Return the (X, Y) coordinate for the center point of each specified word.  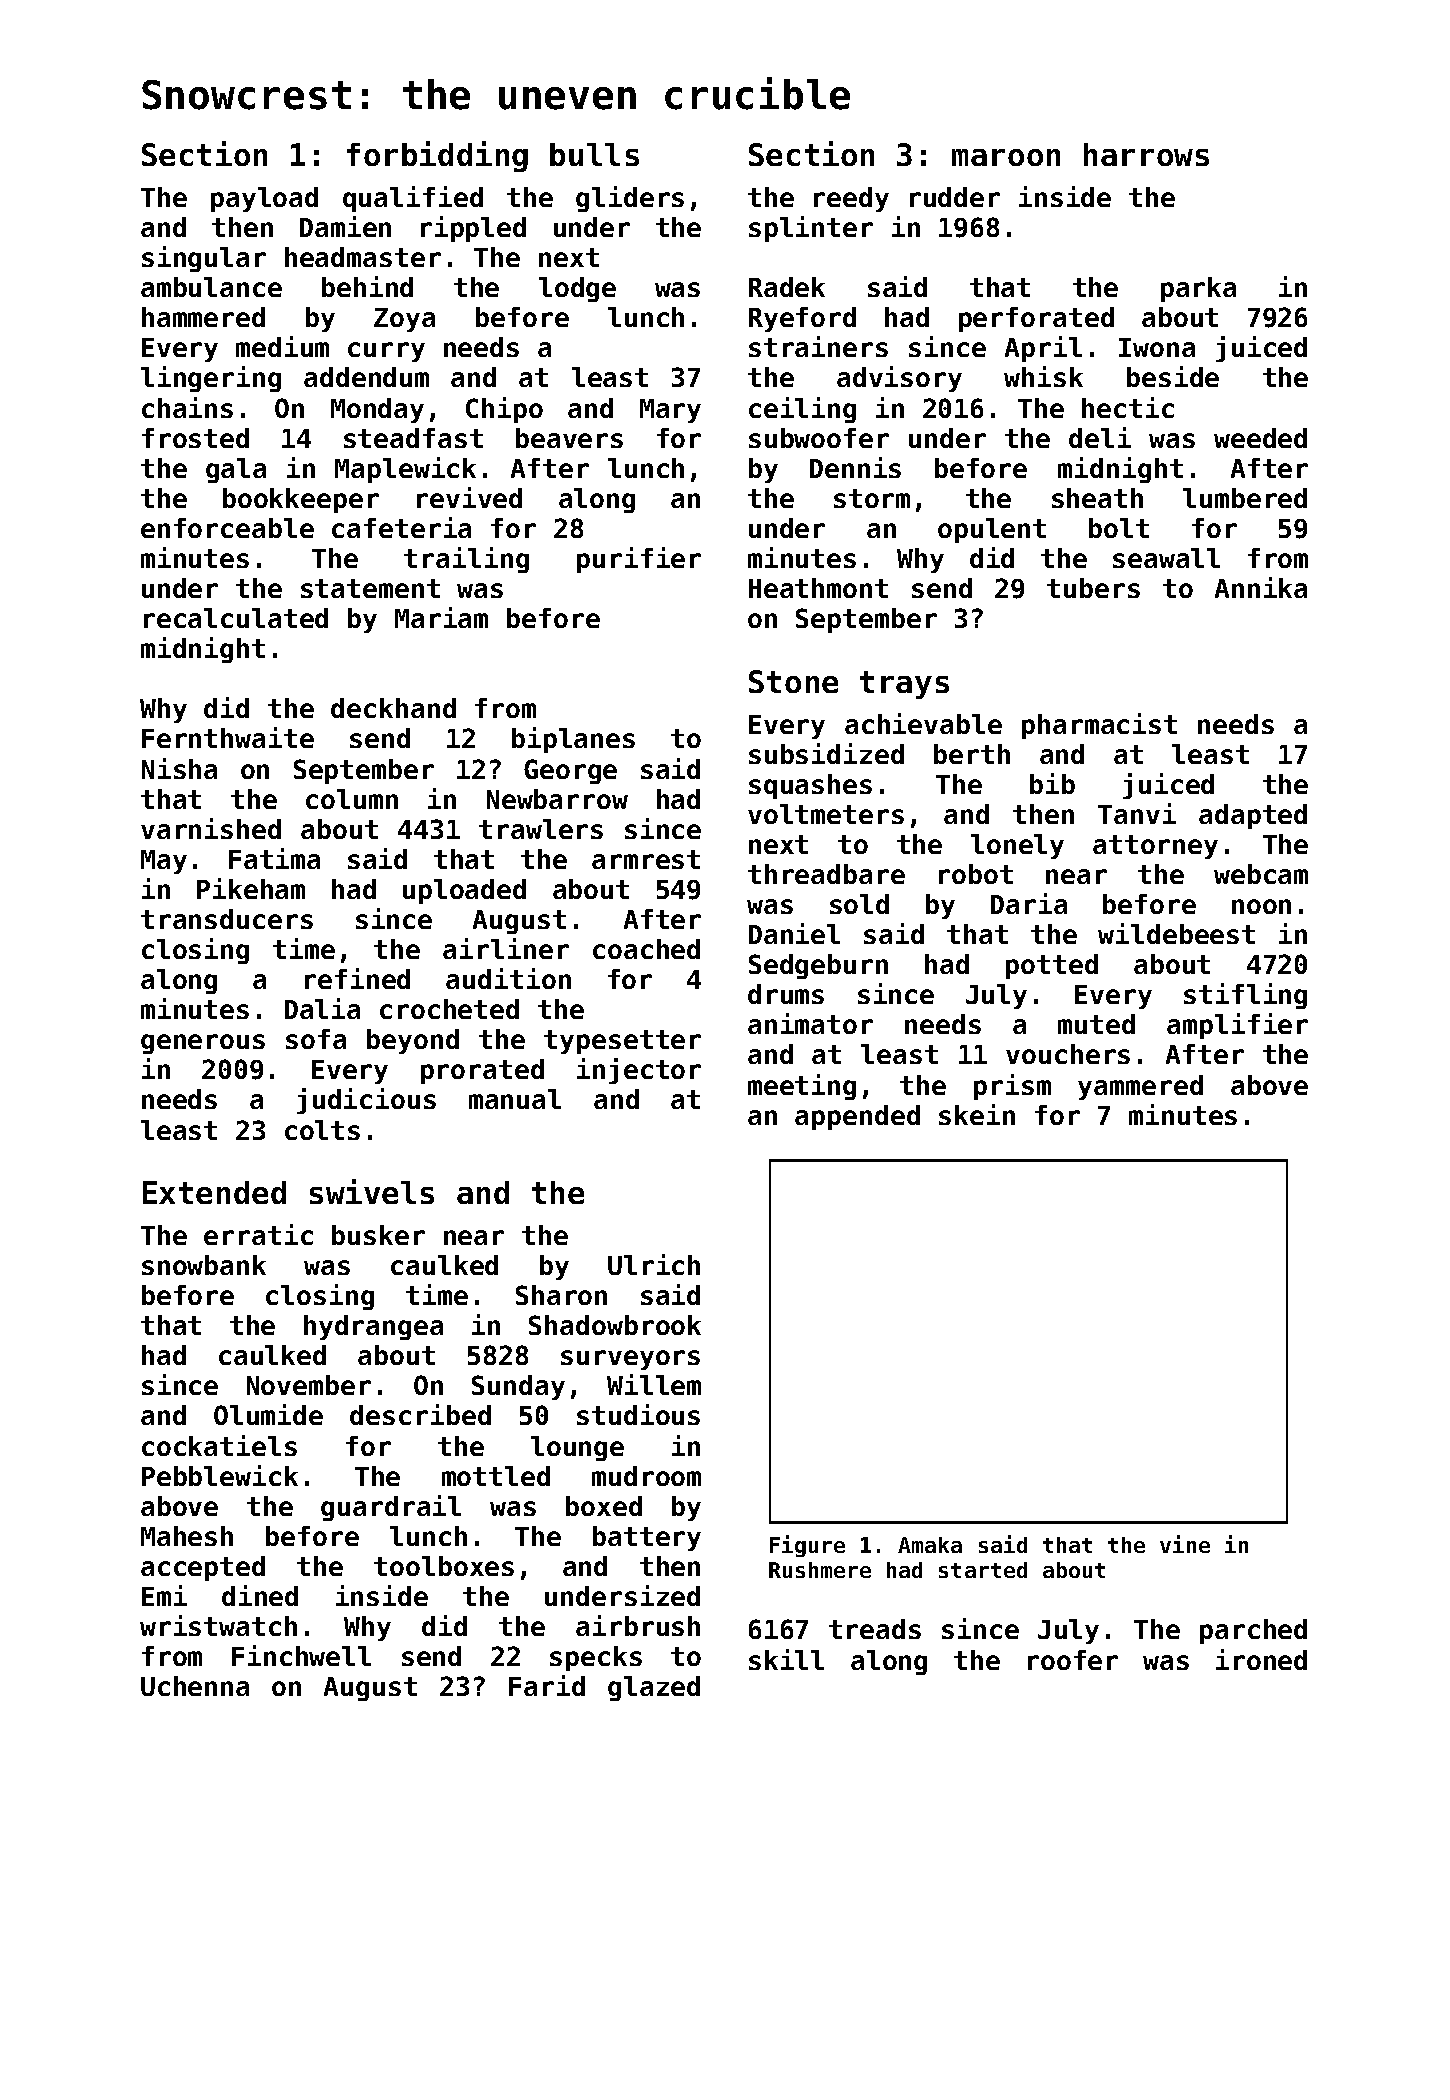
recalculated (236, 618)
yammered (1140, 1087)
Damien (345, 226)
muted (1096, 1024)
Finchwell (301, 1655)
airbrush (638, 1625)
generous (203, 1044)
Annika (1261, 587)
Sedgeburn (818, 966)
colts (322, 1130)
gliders (630, 199)
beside (1173, 376)
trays (904, 685)
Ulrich (654, 1264)
